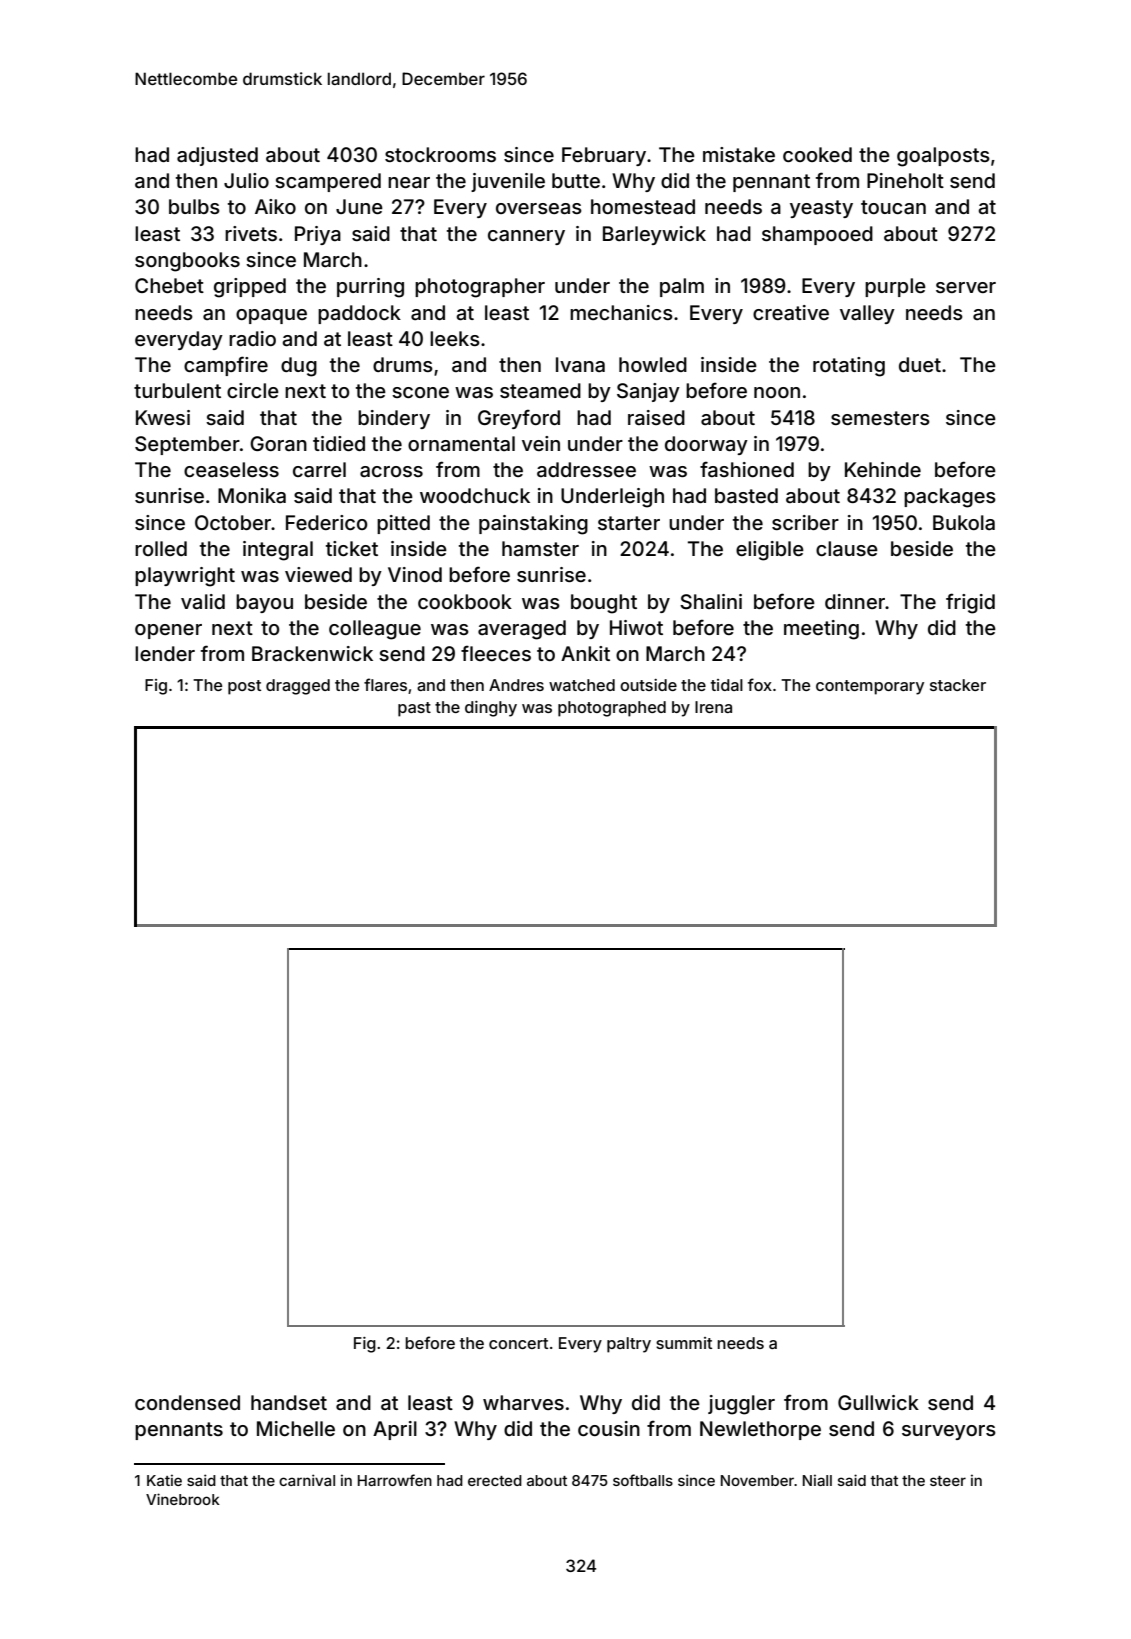 The width and height of the screenshot is (1131, 1639). Describe the element at coordinates (895, 287) in the screenshot. I see `purple` at that location.
